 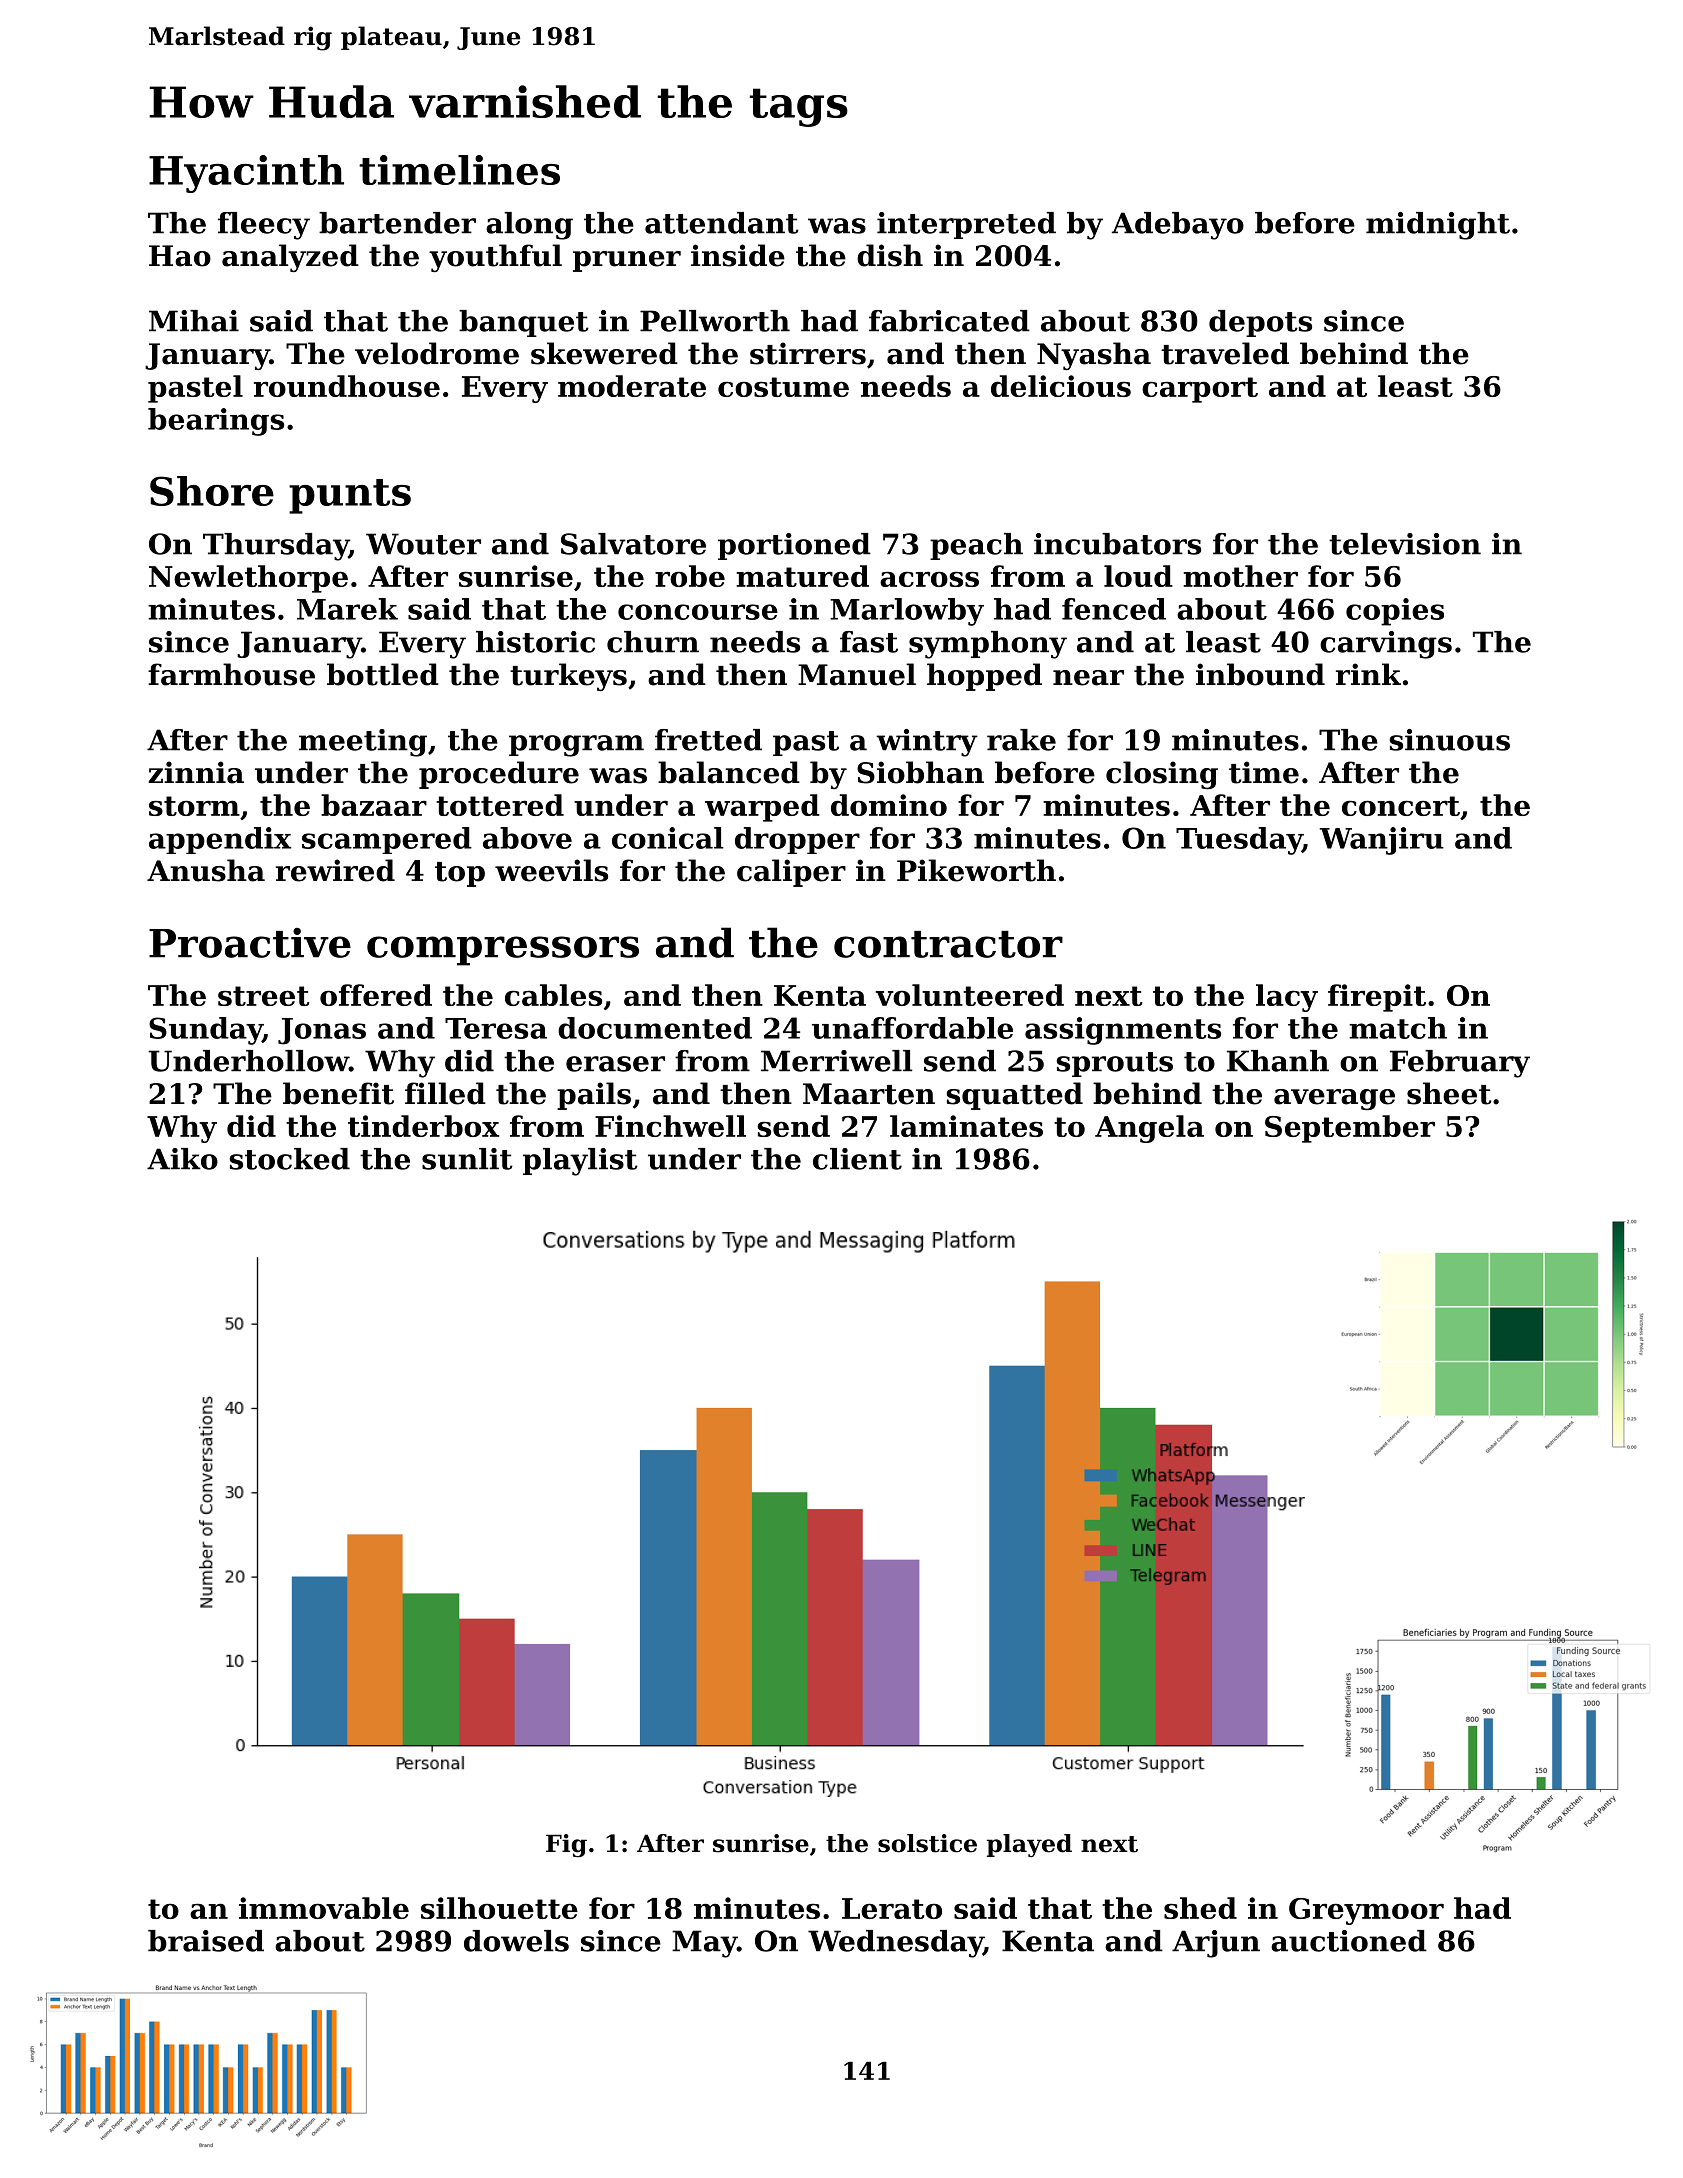 What do you see at coordinates (1438, 226) in the screenshot?
I see `midnight` at bounding box center [1438, 226].
